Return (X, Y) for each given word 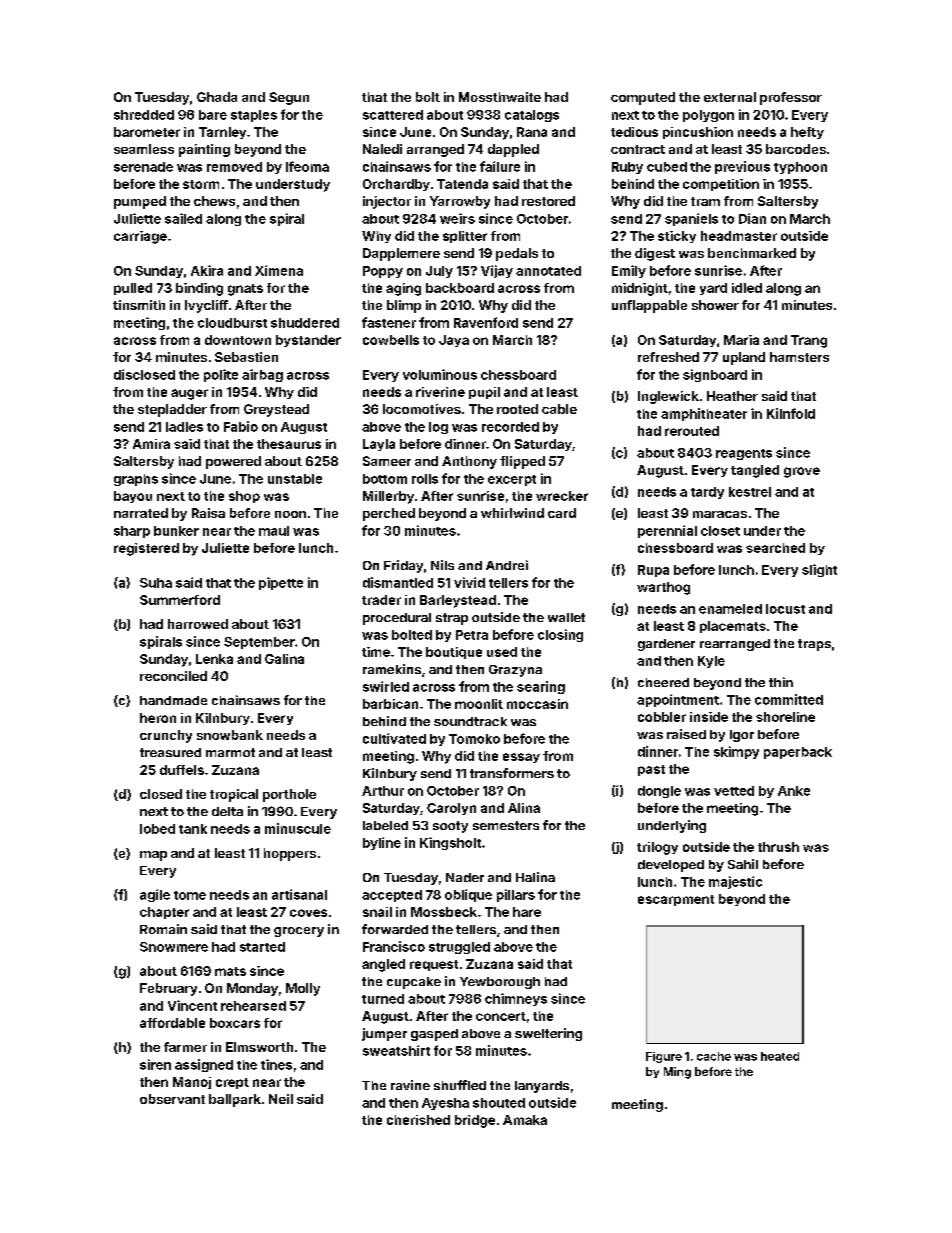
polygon (708, 116)
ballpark (235, 1100)
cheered (663, 682)
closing (560, 635)
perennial (667, 531)
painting (204, 150)
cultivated (394, 738)
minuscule (298, 828)
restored (548, 201)
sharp (132, 532)
